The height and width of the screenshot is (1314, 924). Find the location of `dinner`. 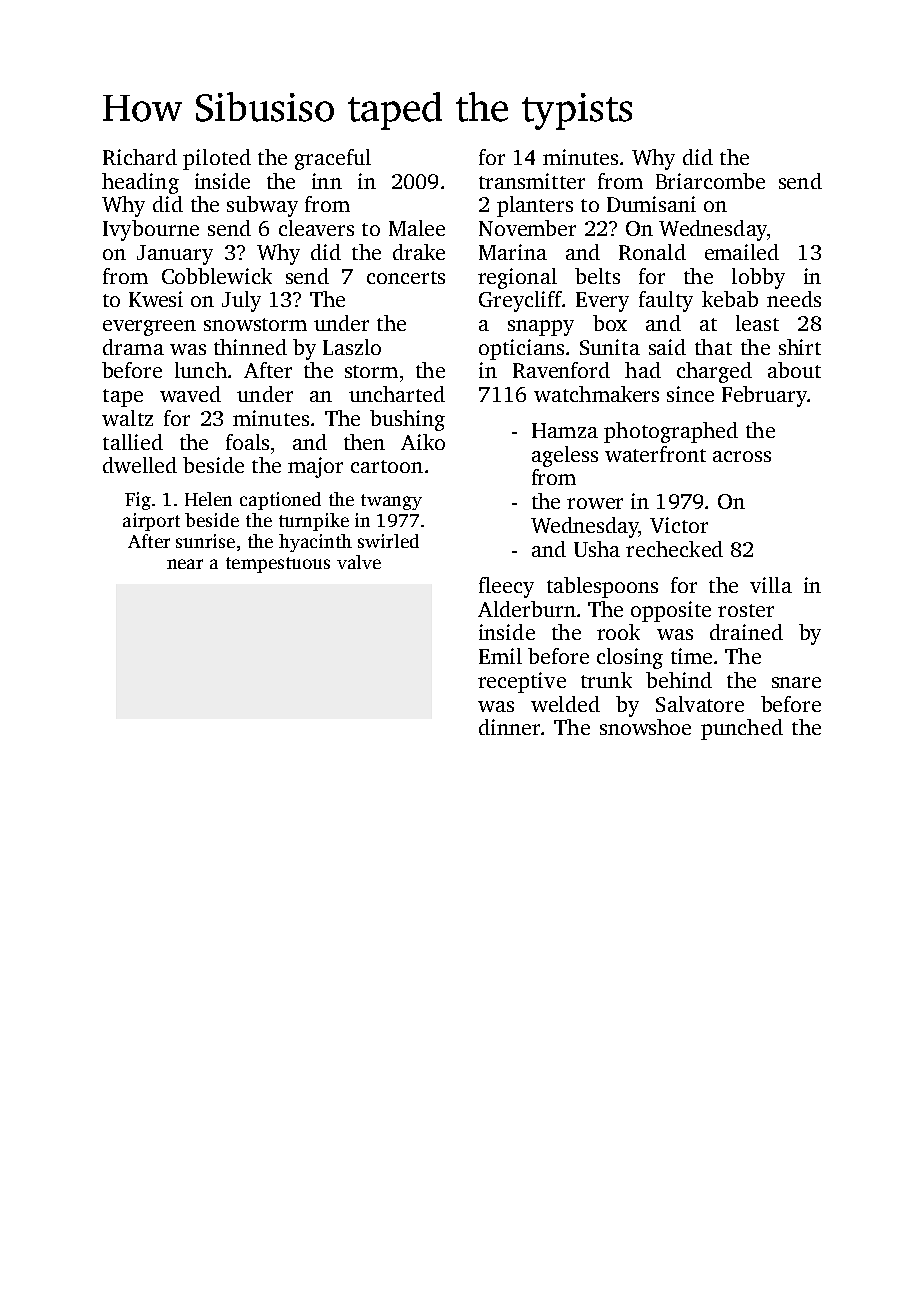

dinner is located at coordinates (509, 727).
